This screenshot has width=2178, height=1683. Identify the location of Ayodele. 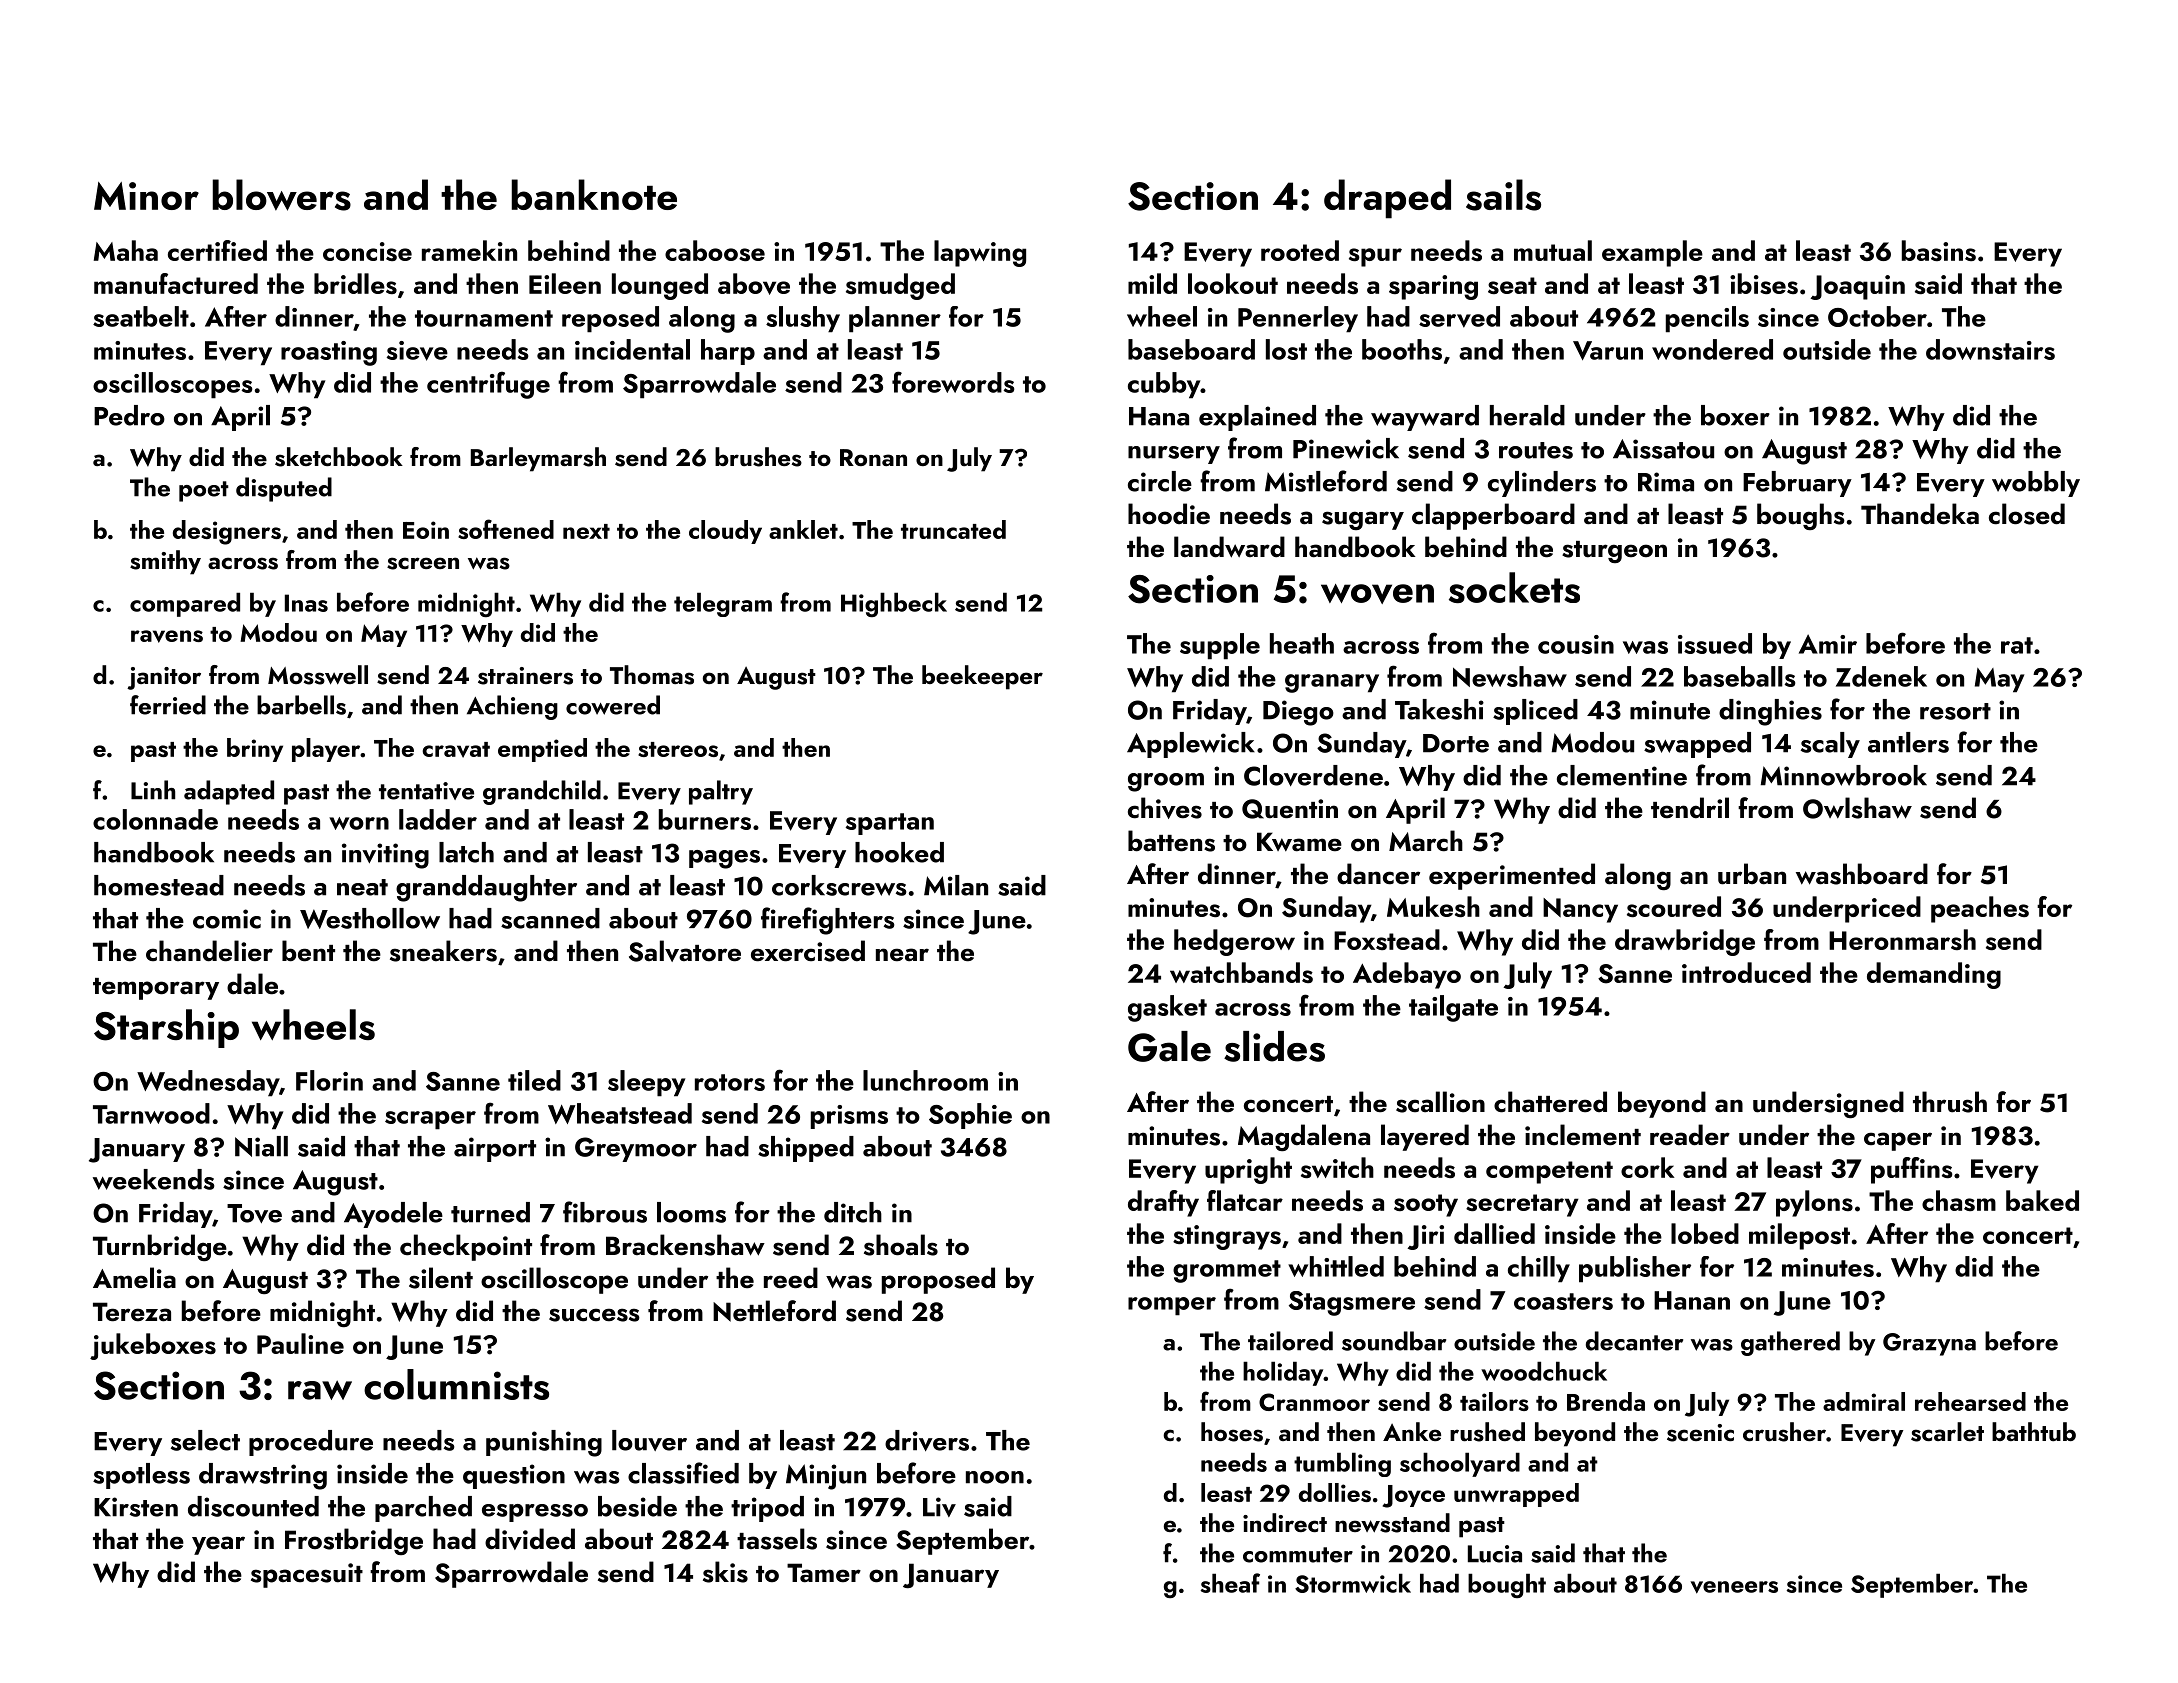
(393, 1215).
